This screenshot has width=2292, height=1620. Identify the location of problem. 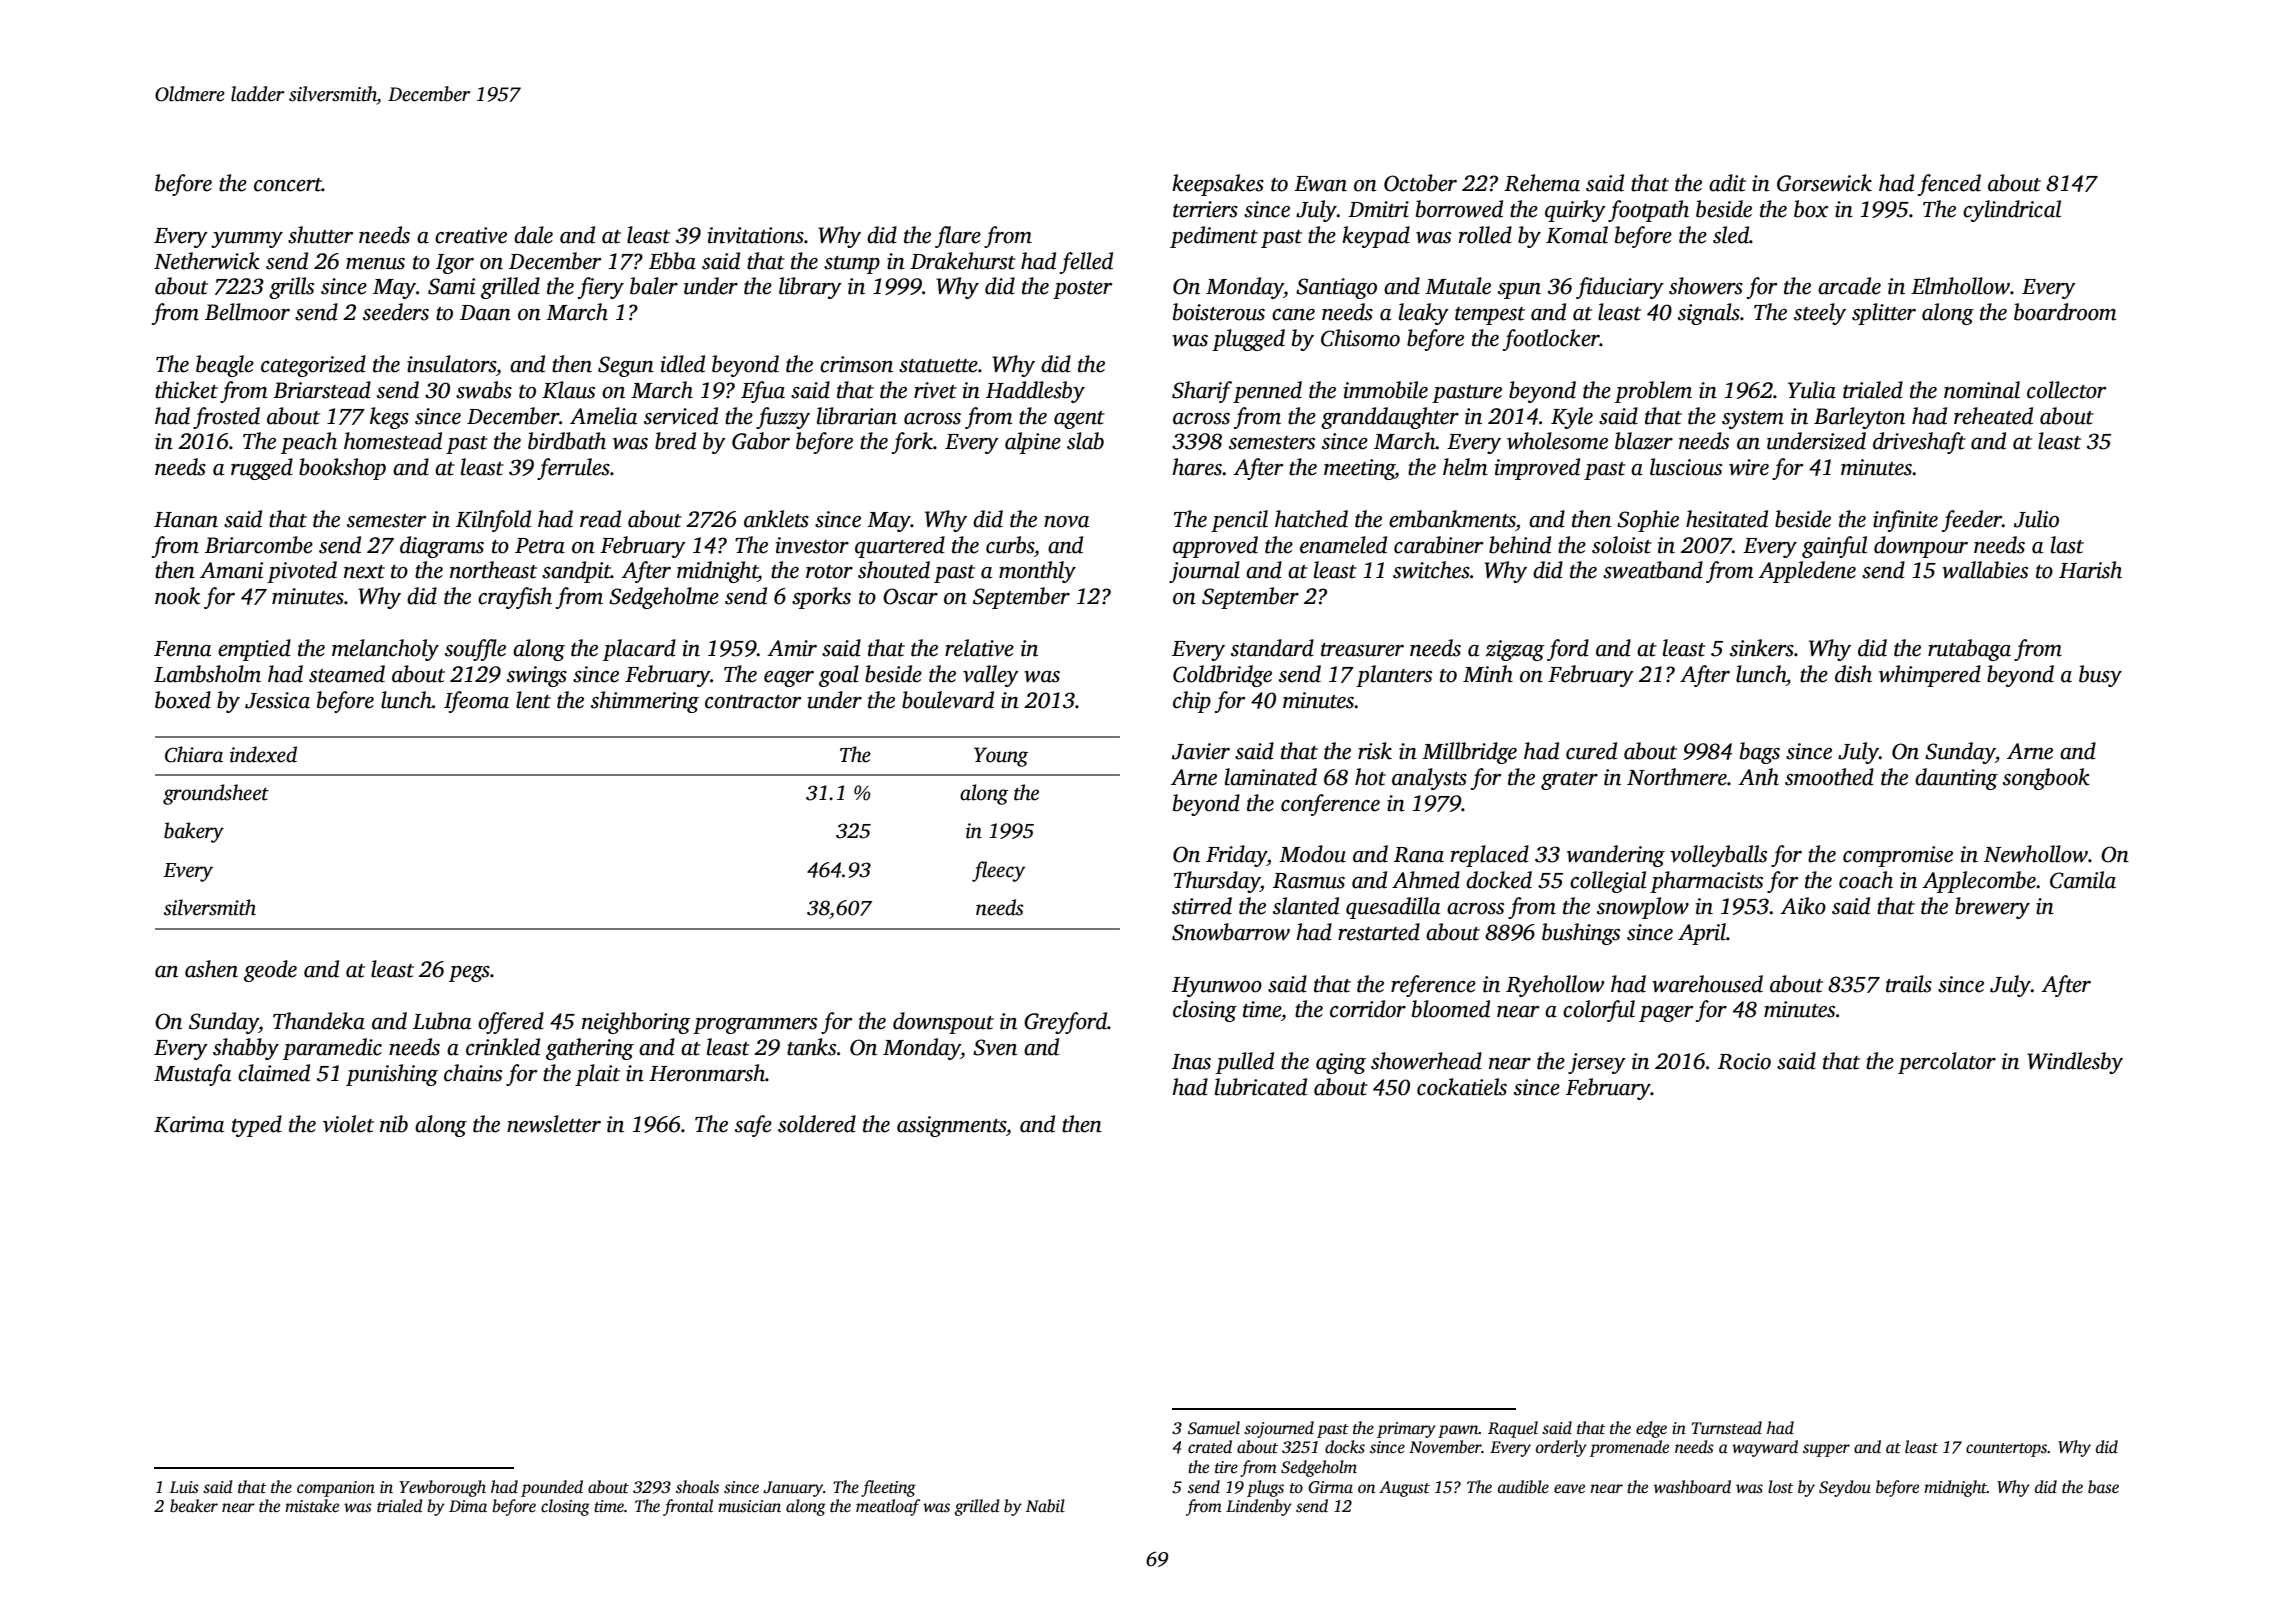
(1653, 392).
